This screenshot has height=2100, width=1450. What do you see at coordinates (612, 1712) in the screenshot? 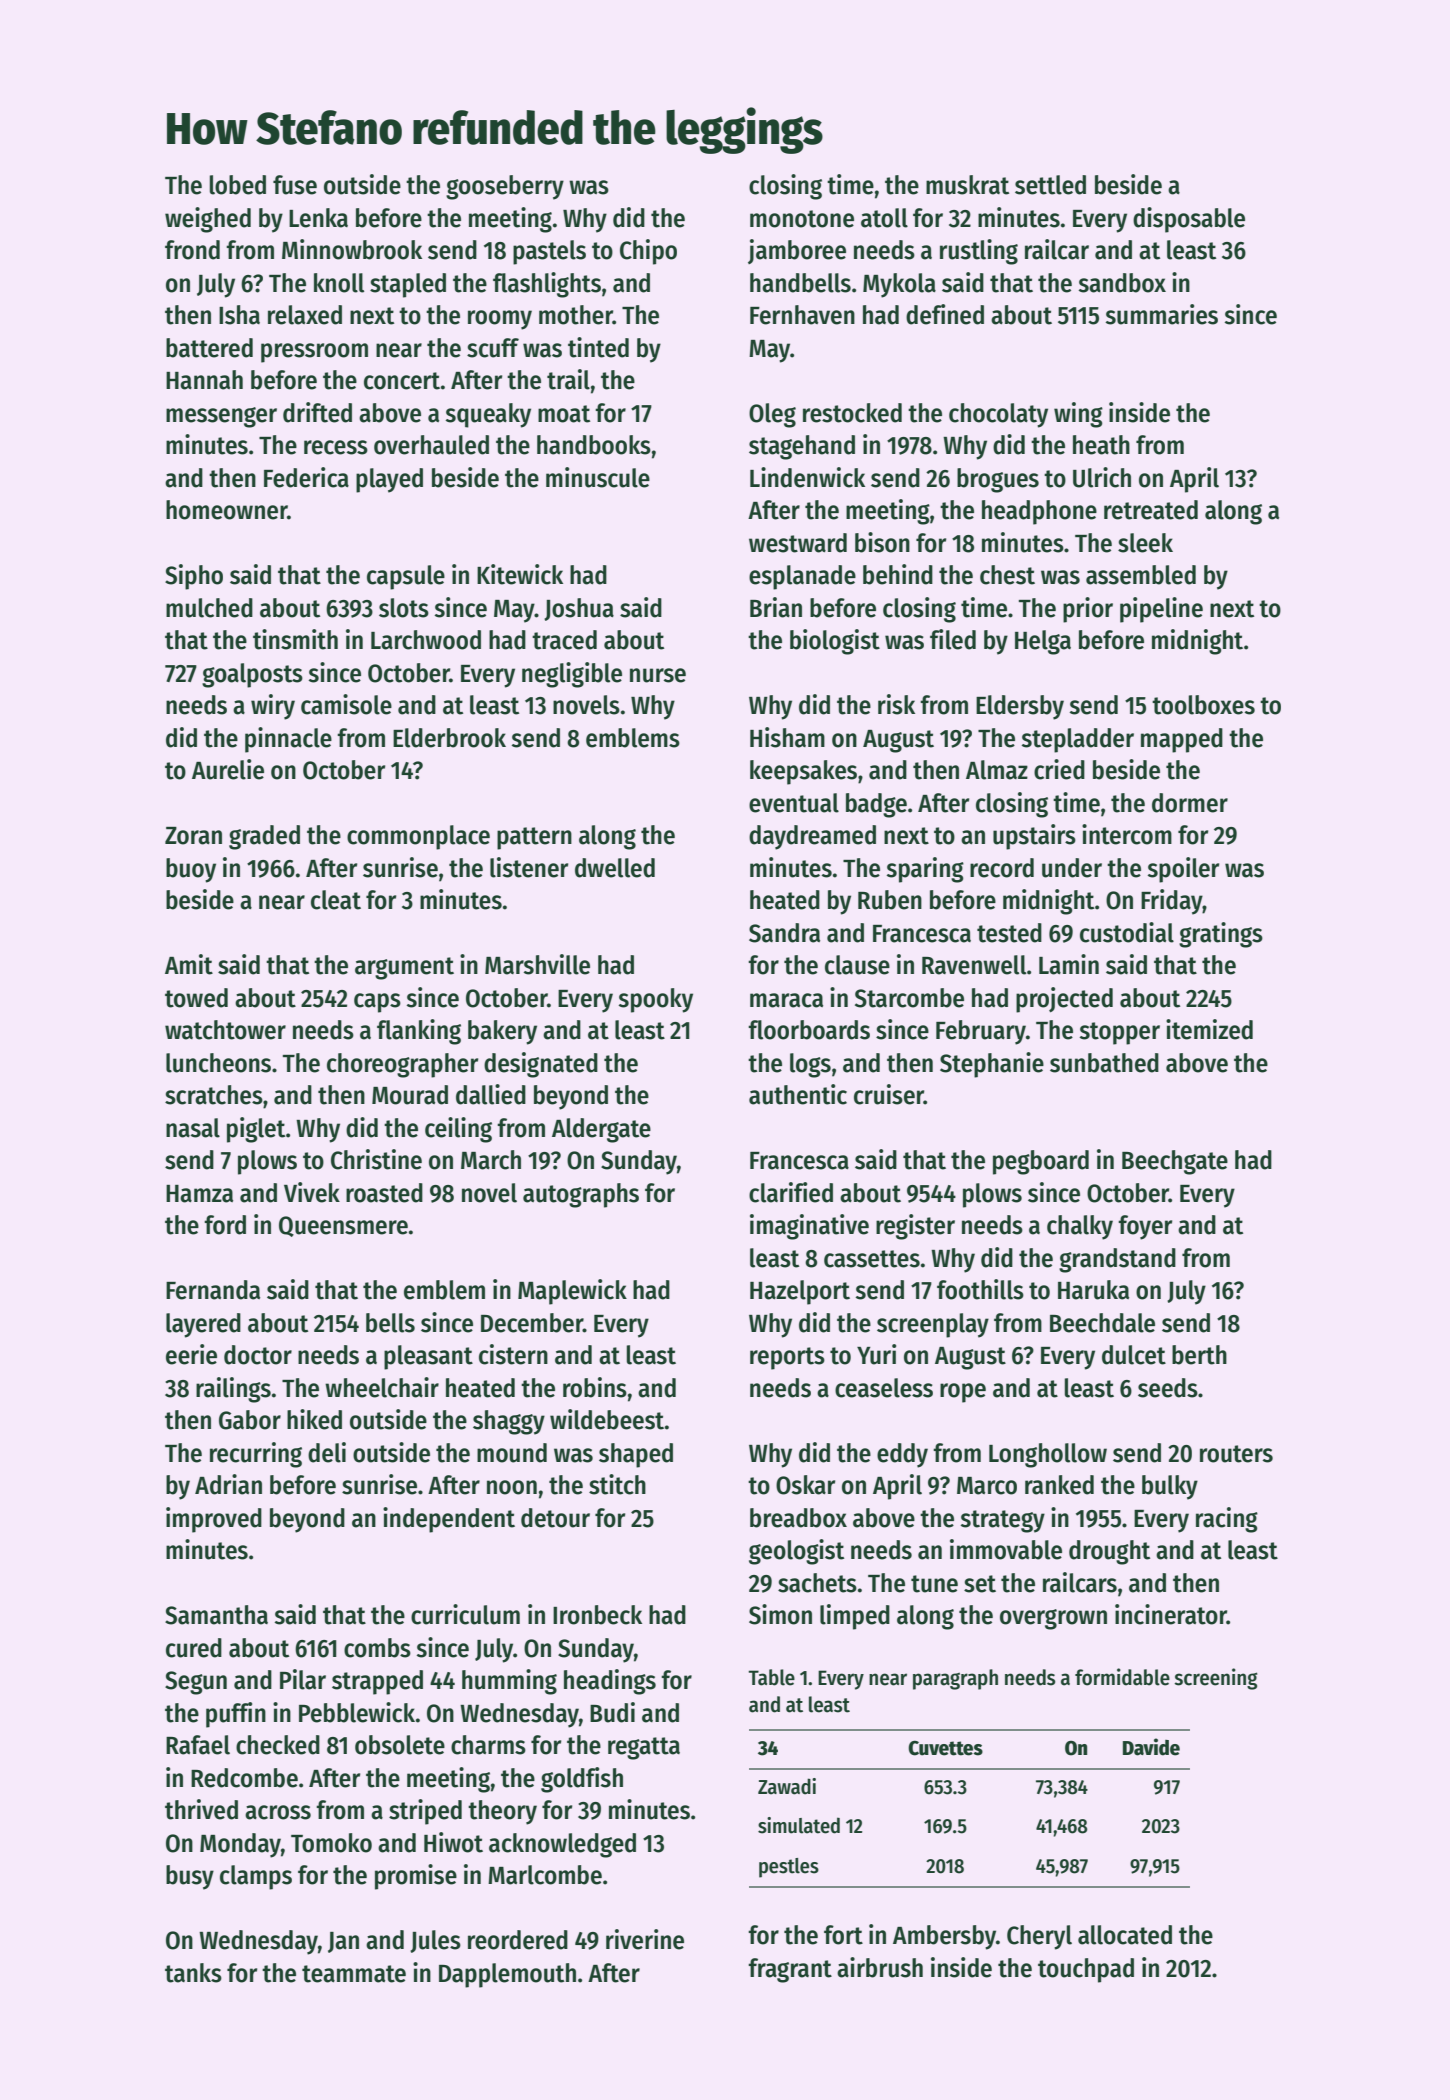
I see `Budi` at bounding box center [612, 1712].
